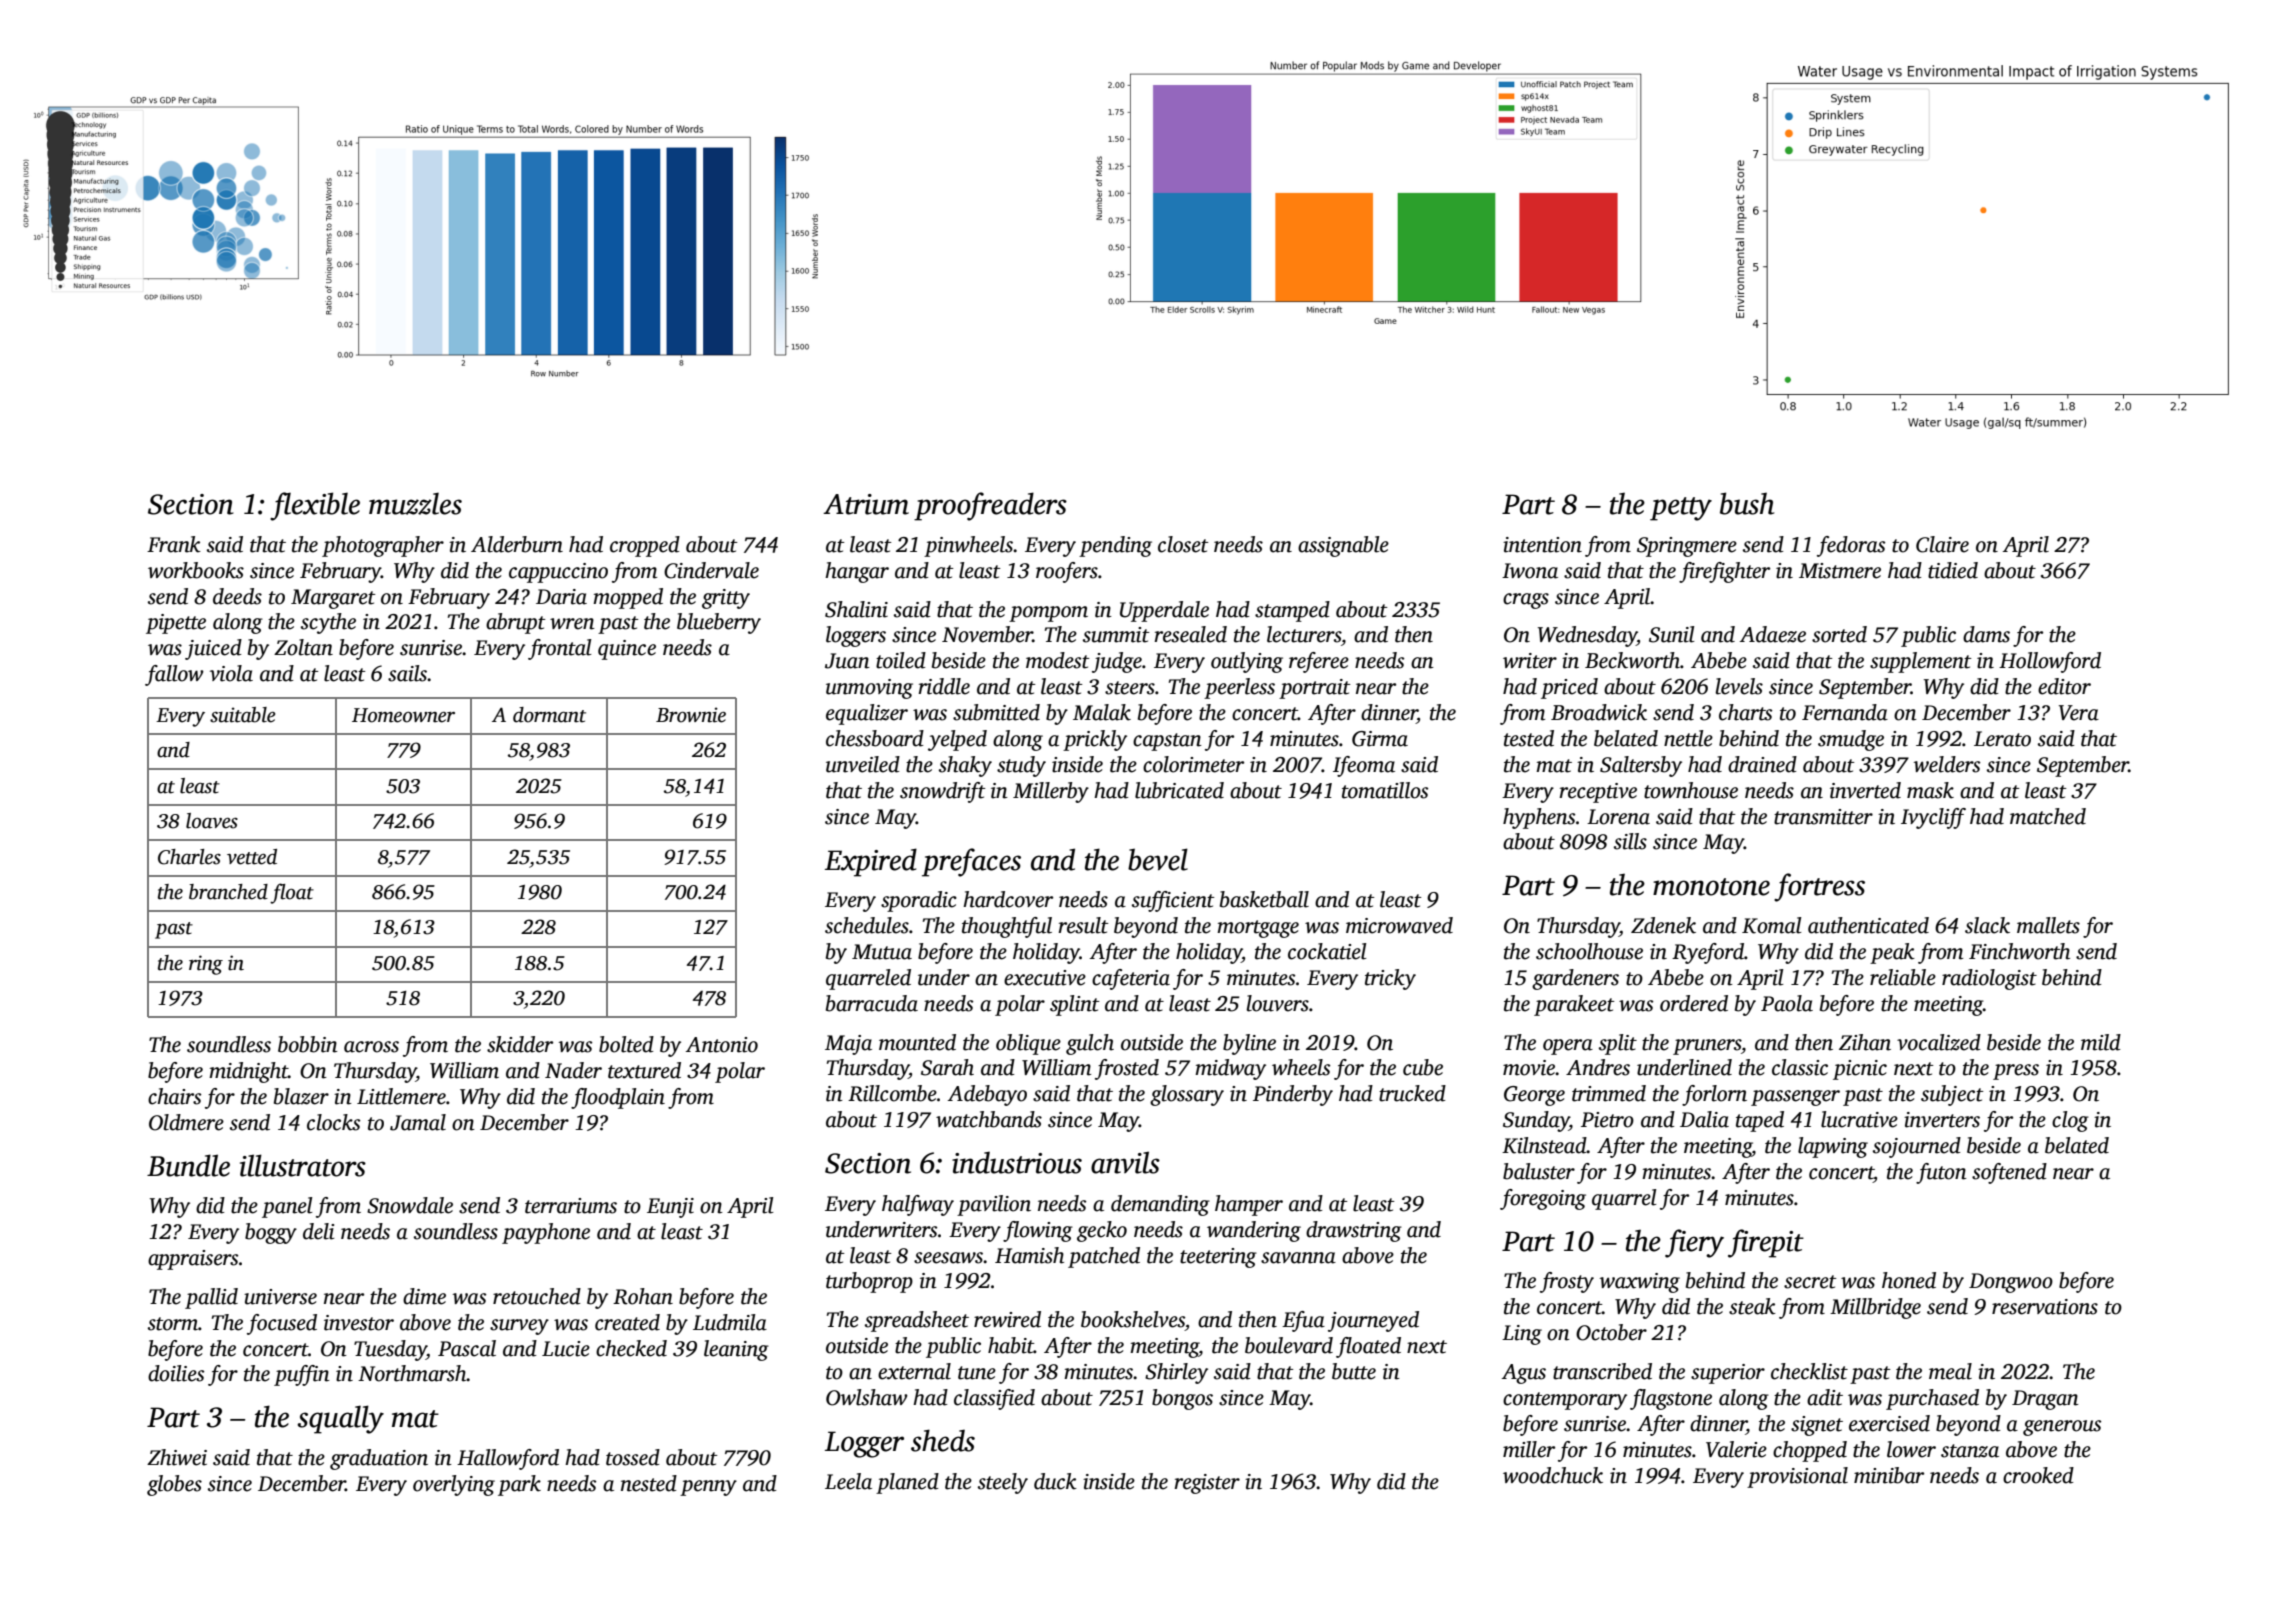 The width and height of the page is (2282, 1614). What do you see at coordinates (252, 857) in the page?
I see `vetted` at bounding box center [252, 857].
